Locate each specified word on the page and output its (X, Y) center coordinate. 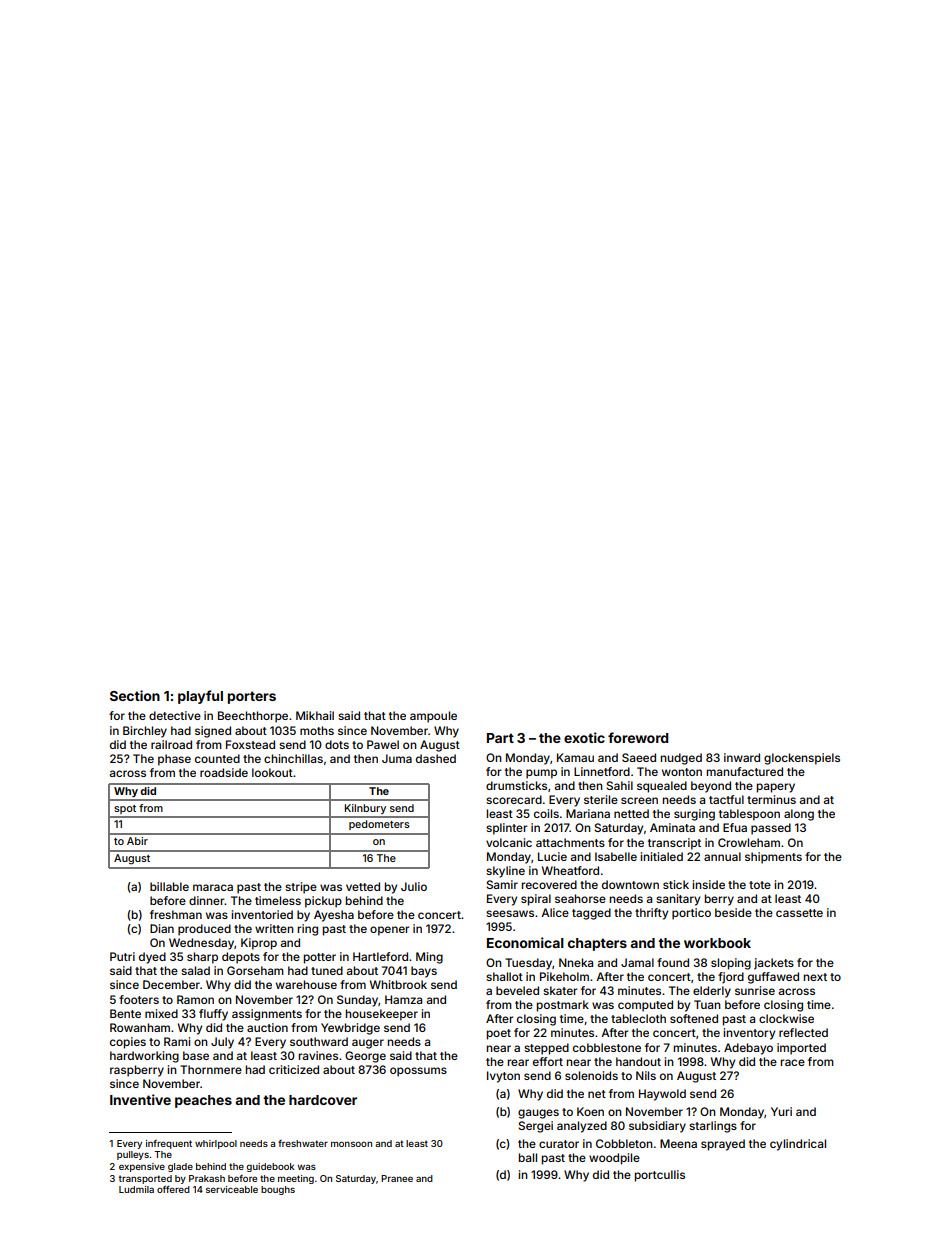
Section (135, 695)
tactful (726, 799)
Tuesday (528, 964)
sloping (731, 964)
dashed (436, 758)
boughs (278, 1190)
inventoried (262, 914)
